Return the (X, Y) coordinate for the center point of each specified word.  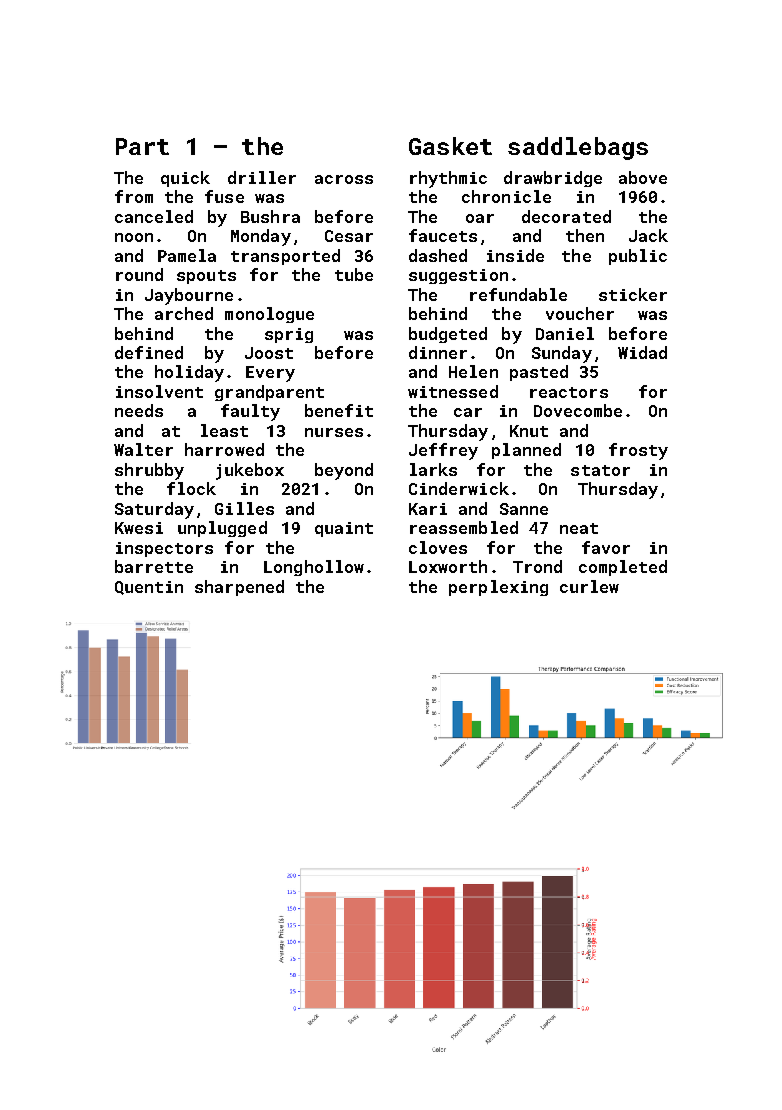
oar (480, 218)
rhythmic (448, 179)
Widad (642, 352)
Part (142, 146)
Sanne (524, 509)
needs (139, 410)
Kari (428, 509)
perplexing (498, 588)
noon (134, 237)
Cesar (349, 236)
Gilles (244, 508)
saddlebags (578, 148)
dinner (438, 352)
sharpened (239, 588)
